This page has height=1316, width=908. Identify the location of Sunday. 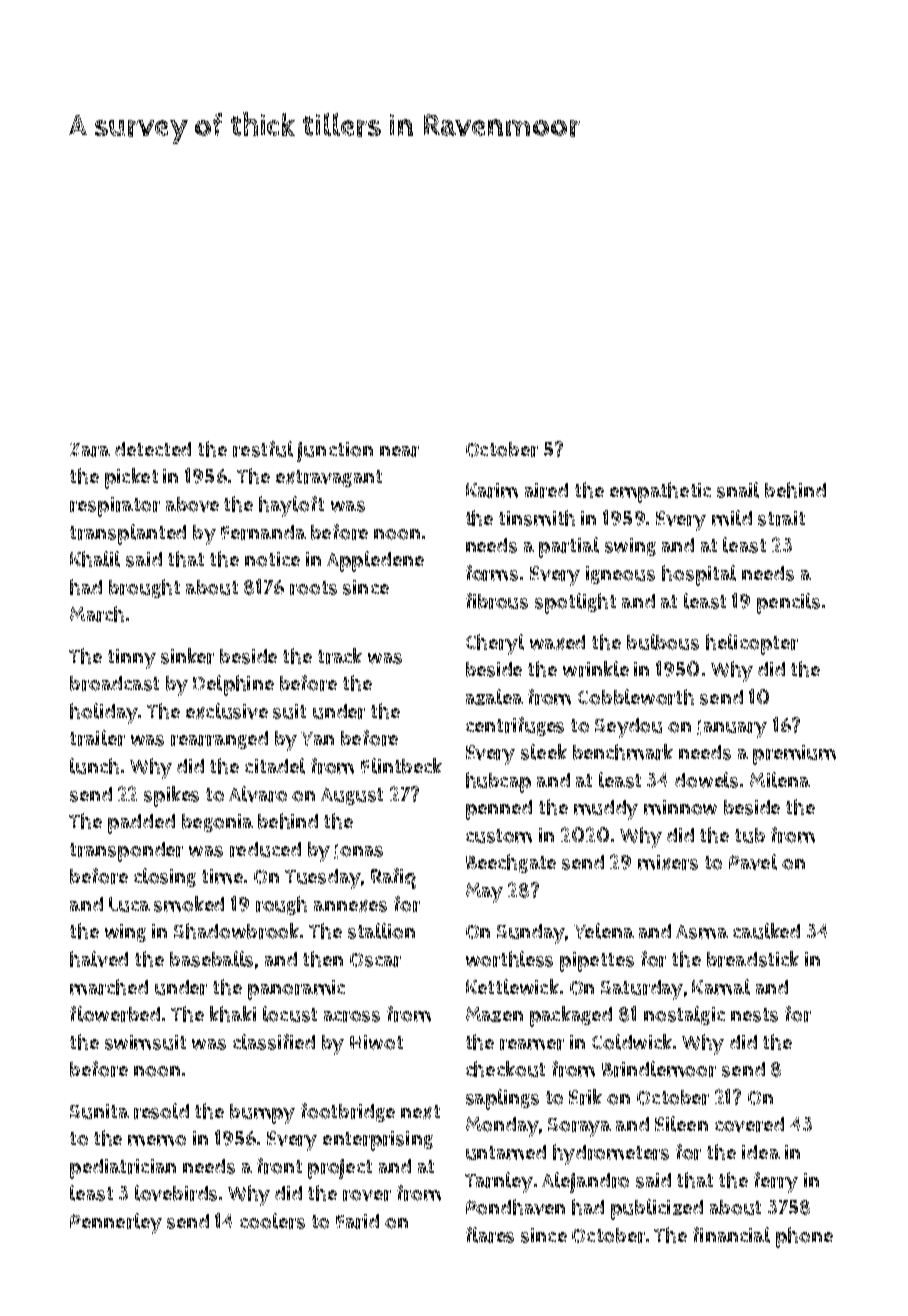
(531, 934).
